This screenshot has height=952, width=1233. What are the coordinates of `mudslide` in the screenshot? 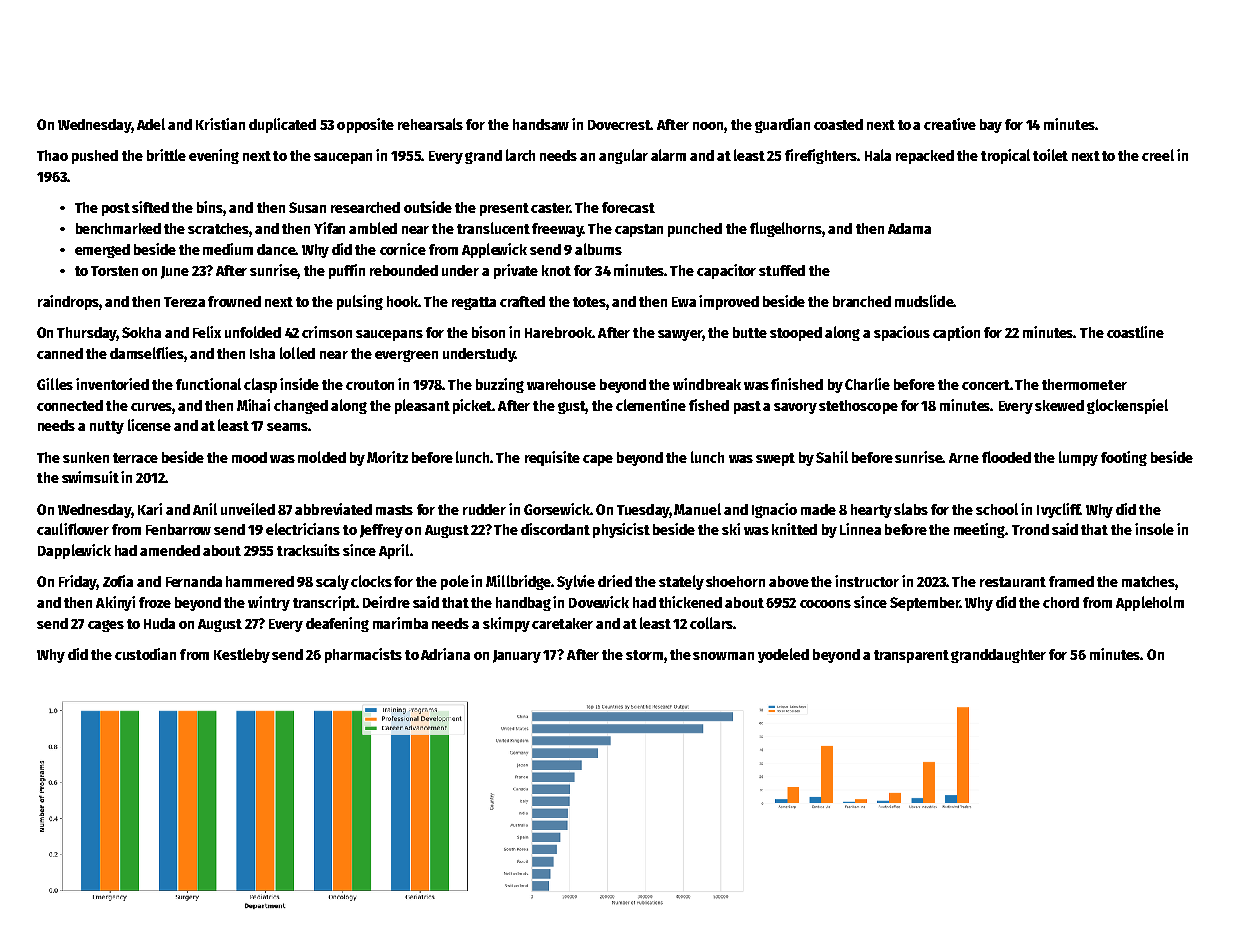 It's located at (924, 301).
